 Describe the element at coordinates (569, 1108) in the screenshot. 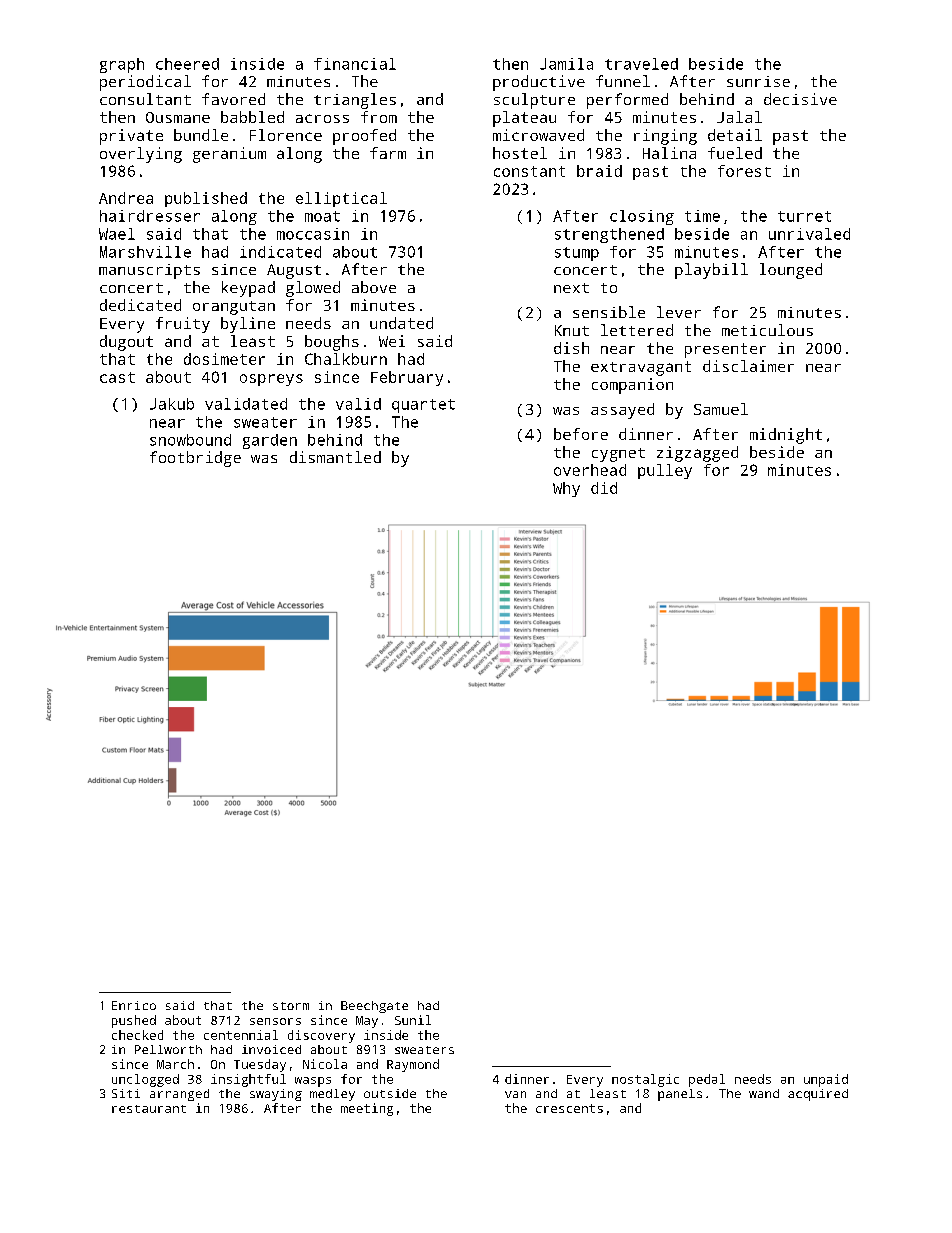

I see `crescents` at that location.
